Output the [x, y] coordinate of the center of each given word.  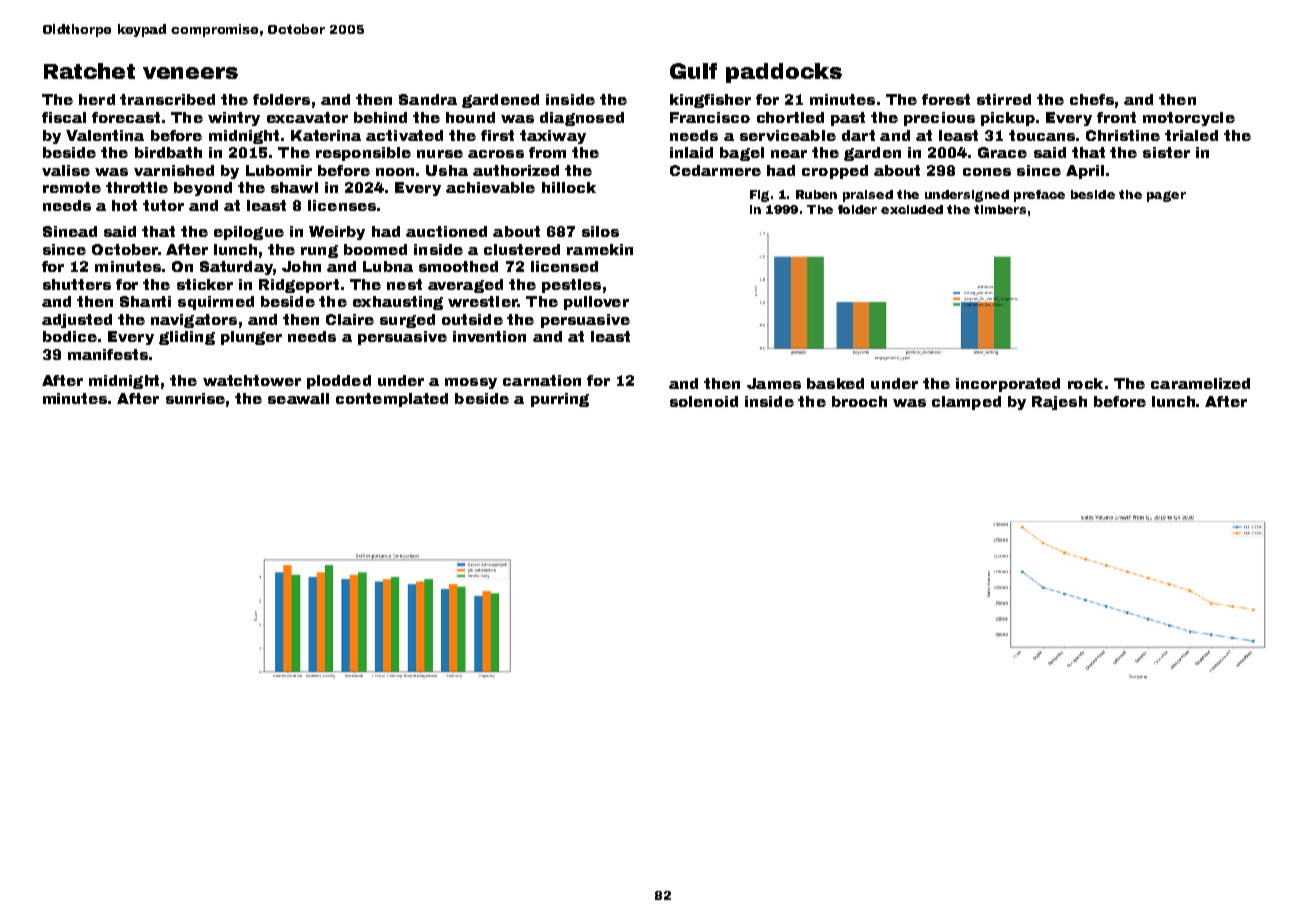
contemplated [392, 400]
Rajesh [1059, 403]
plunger [251, 338]
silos [600, 231]
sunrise [195, 398]
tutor [163, 205]
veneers [190, 73]
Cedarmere [715, 170]
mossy [471, 383]
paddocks [784, 73]
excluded [912, 209]
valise [66, 170]
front [1116, 117]
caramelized [1200, 383]
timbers [1000, 209]
